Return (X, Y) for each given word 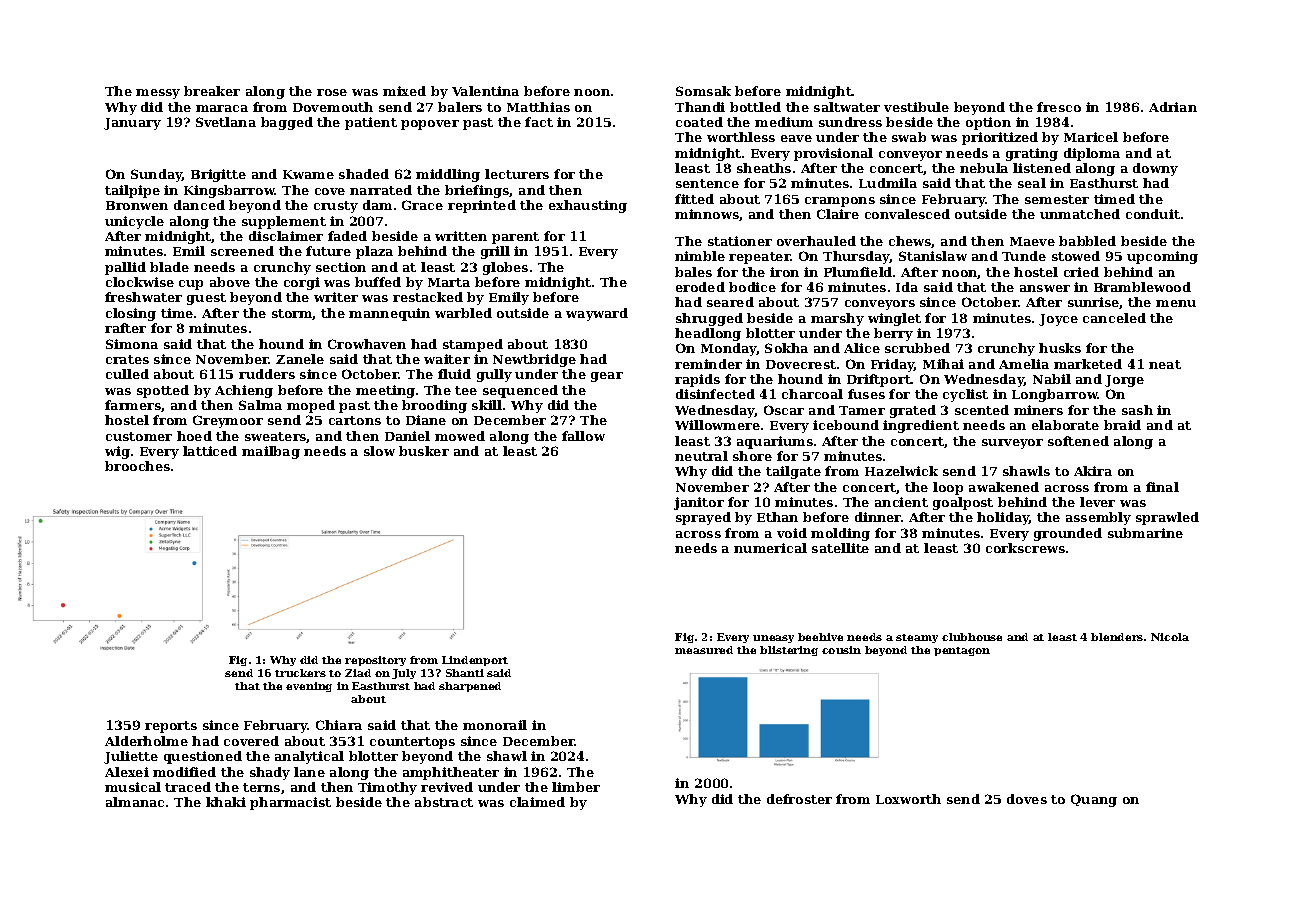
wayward (597, 314)
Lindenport (475, 661)
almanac (135, 802)
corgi (302, 283)
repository (375, 661)
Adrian (1173, 107)
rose (332, 92)
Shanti (465, 673)
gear (607, 377)
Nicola (1170, 637)
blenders (1117, 637)
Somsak (703, 91)
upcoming (1162, 257)
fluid (454, 374)
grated (913, 411)
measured (704, 650)
